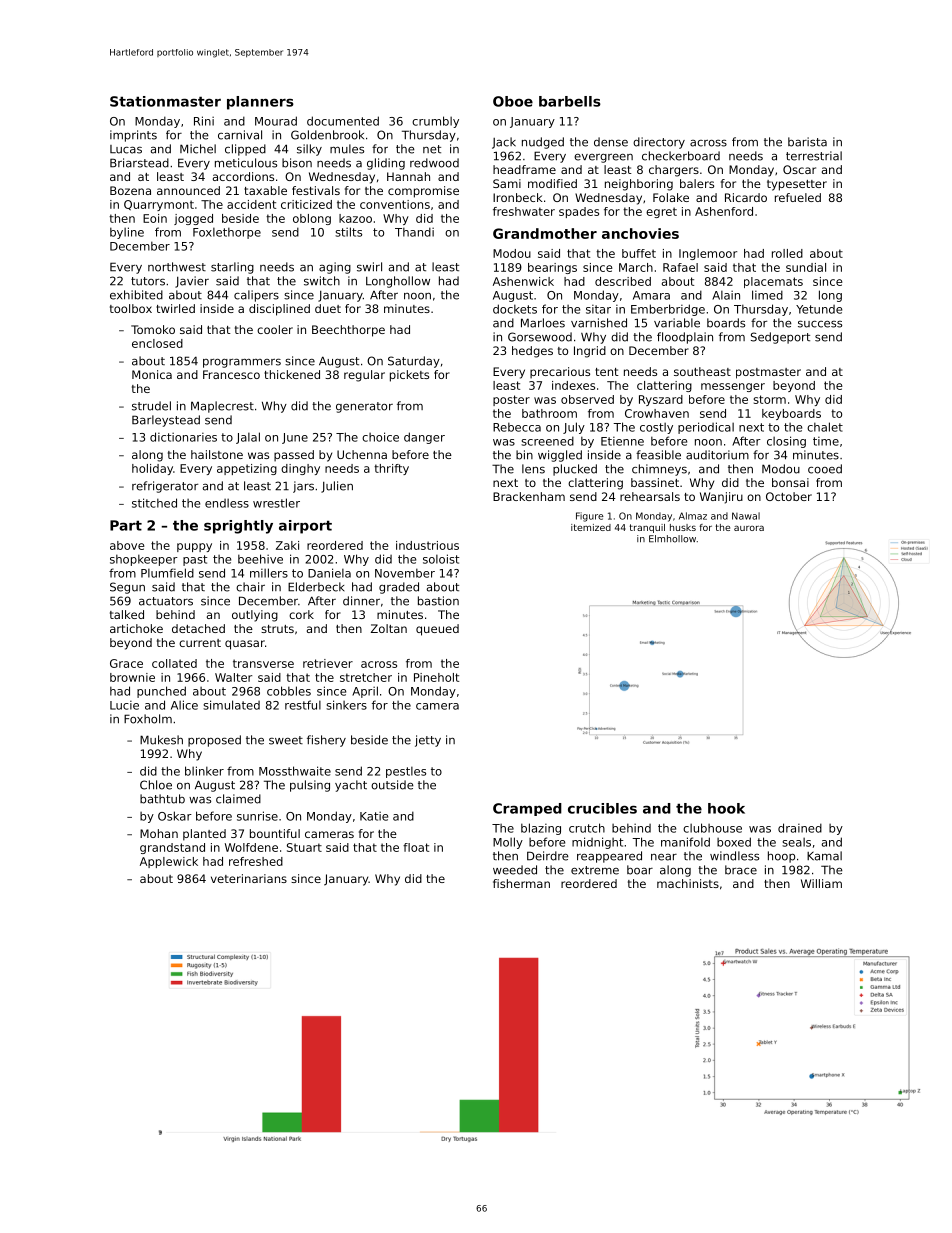  Describe the element at coordinates (768, 373) in the screenshot. I see `postmaster` at that location.
